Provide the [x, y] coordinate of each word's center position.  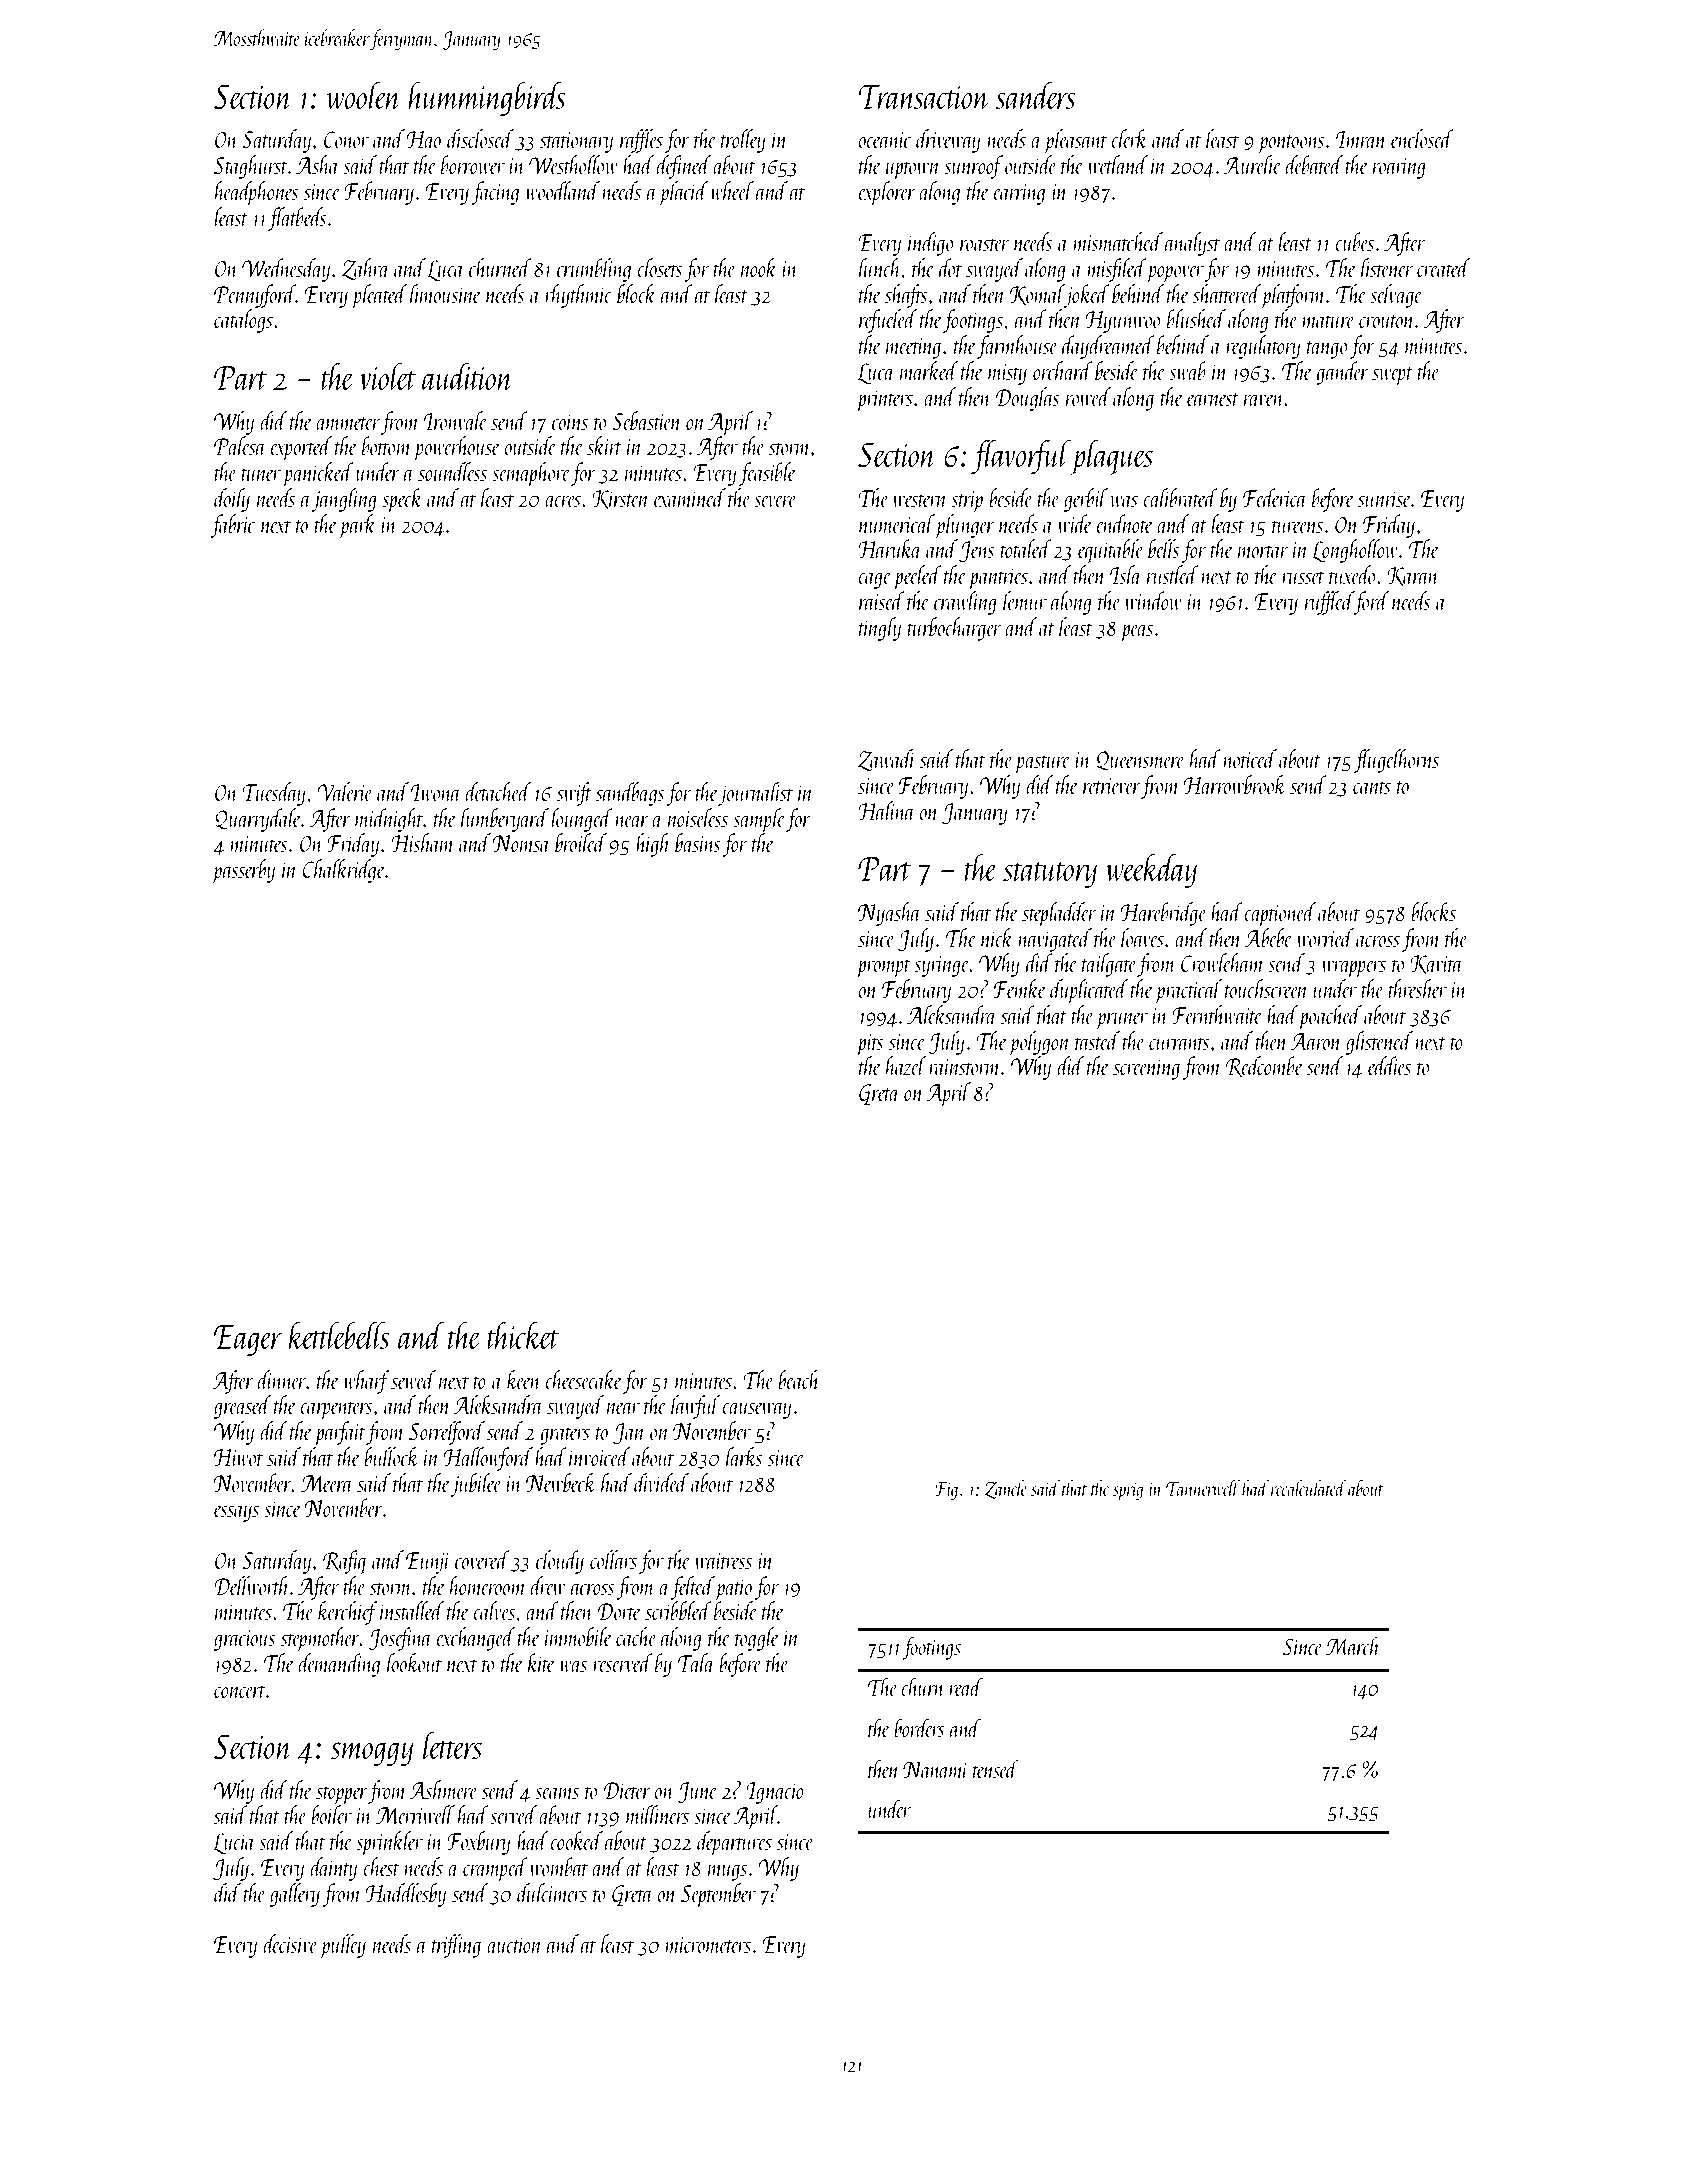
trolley [743, 141]
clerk [1129, 138]
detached [498, 791]
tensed [996, 1769]
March [1353, 1646]
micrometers [708, 1945]
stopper [342, 1795]
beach [799, 1379]
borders [919, 1728]
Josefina [400, 1639]
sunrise [1384, 499]
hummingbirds [487, 98]
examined [690, 497]
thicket [523, 1335]
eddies [1389, 1065]
